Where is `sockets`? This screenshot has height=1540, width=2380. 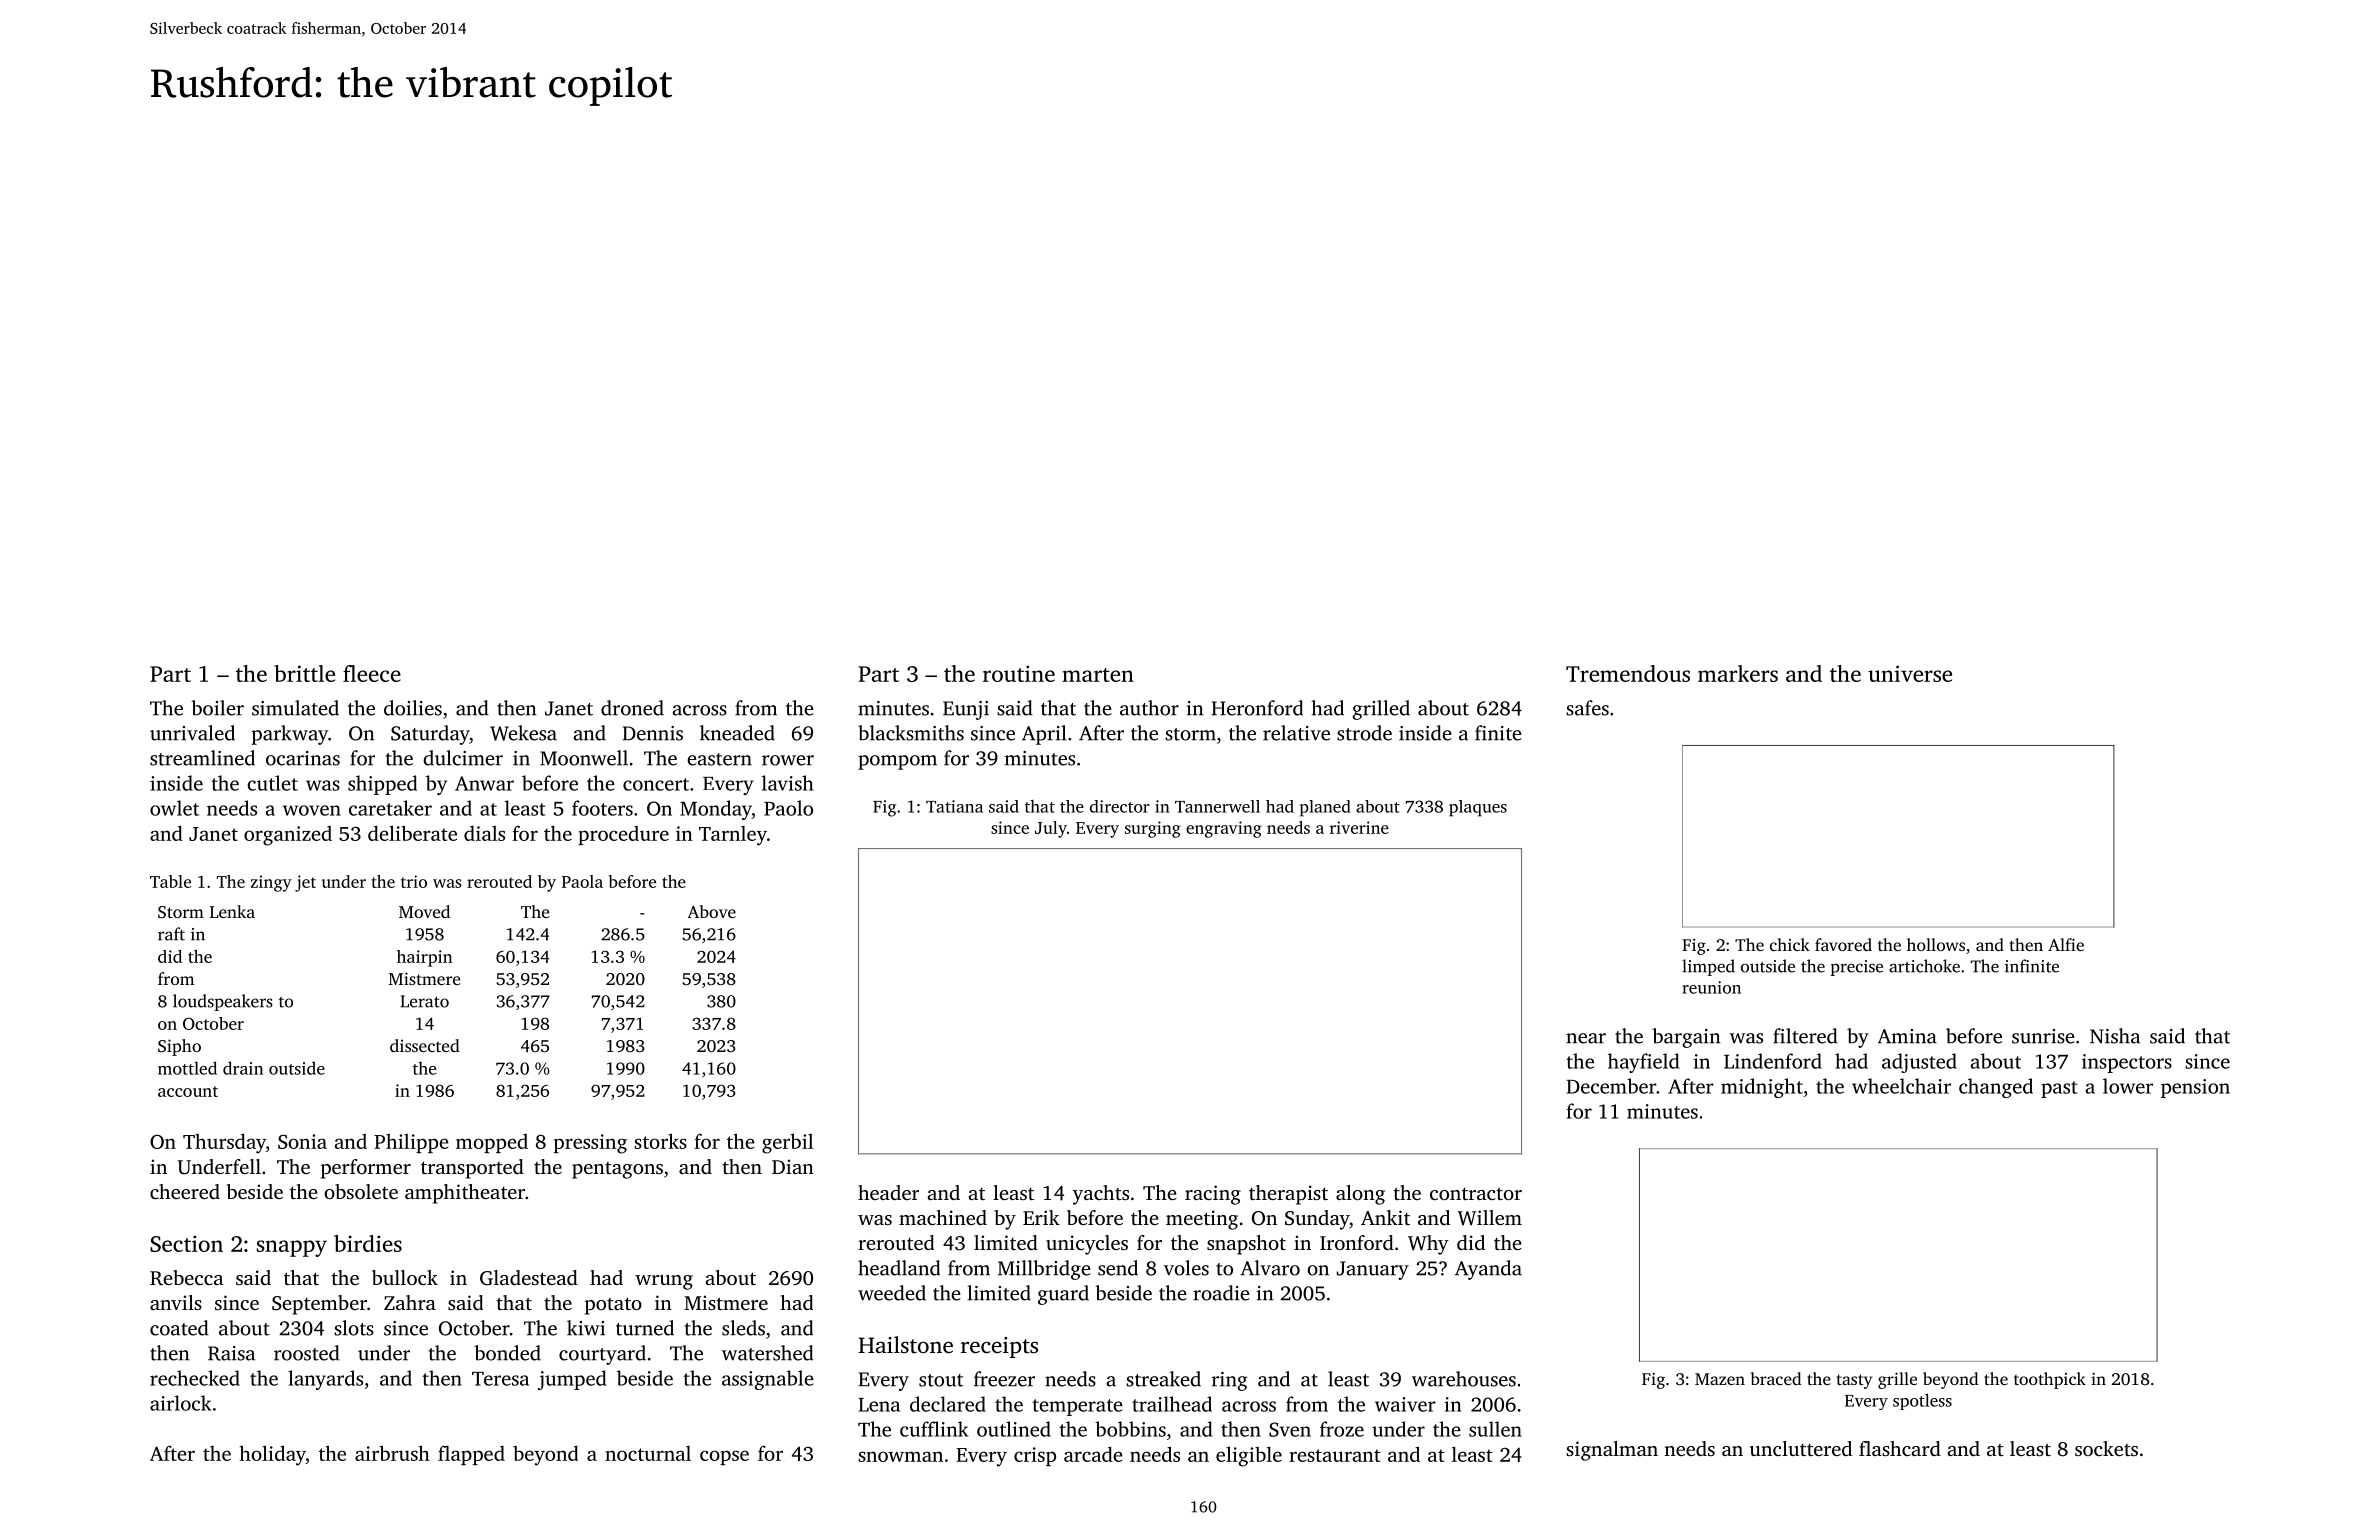
sockets is located at coordinates (2106, 1448).
